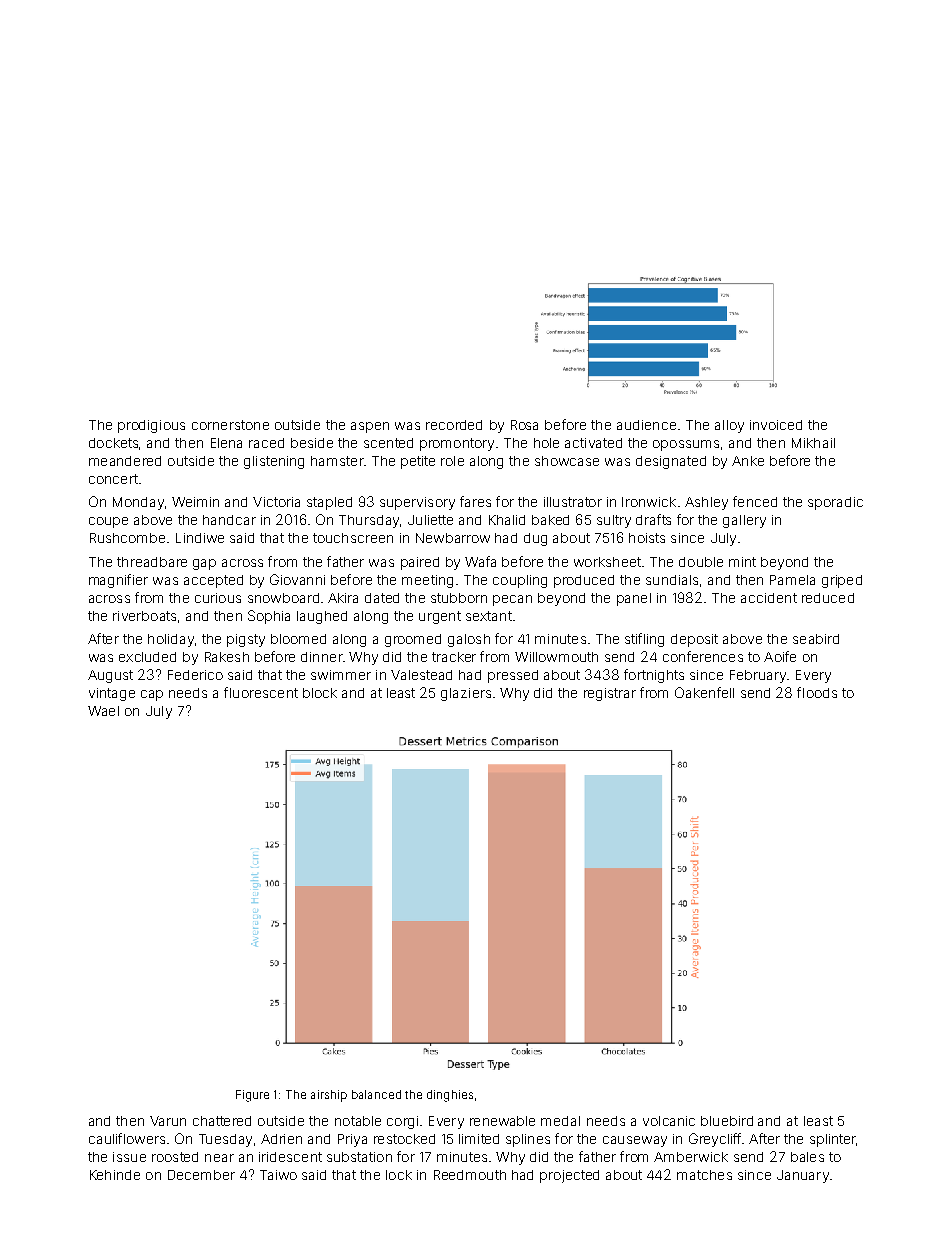 This image has width=952, height=1233. Describe the element at coordinates (118, 581) in the image. I see `magnifier` at that location.
